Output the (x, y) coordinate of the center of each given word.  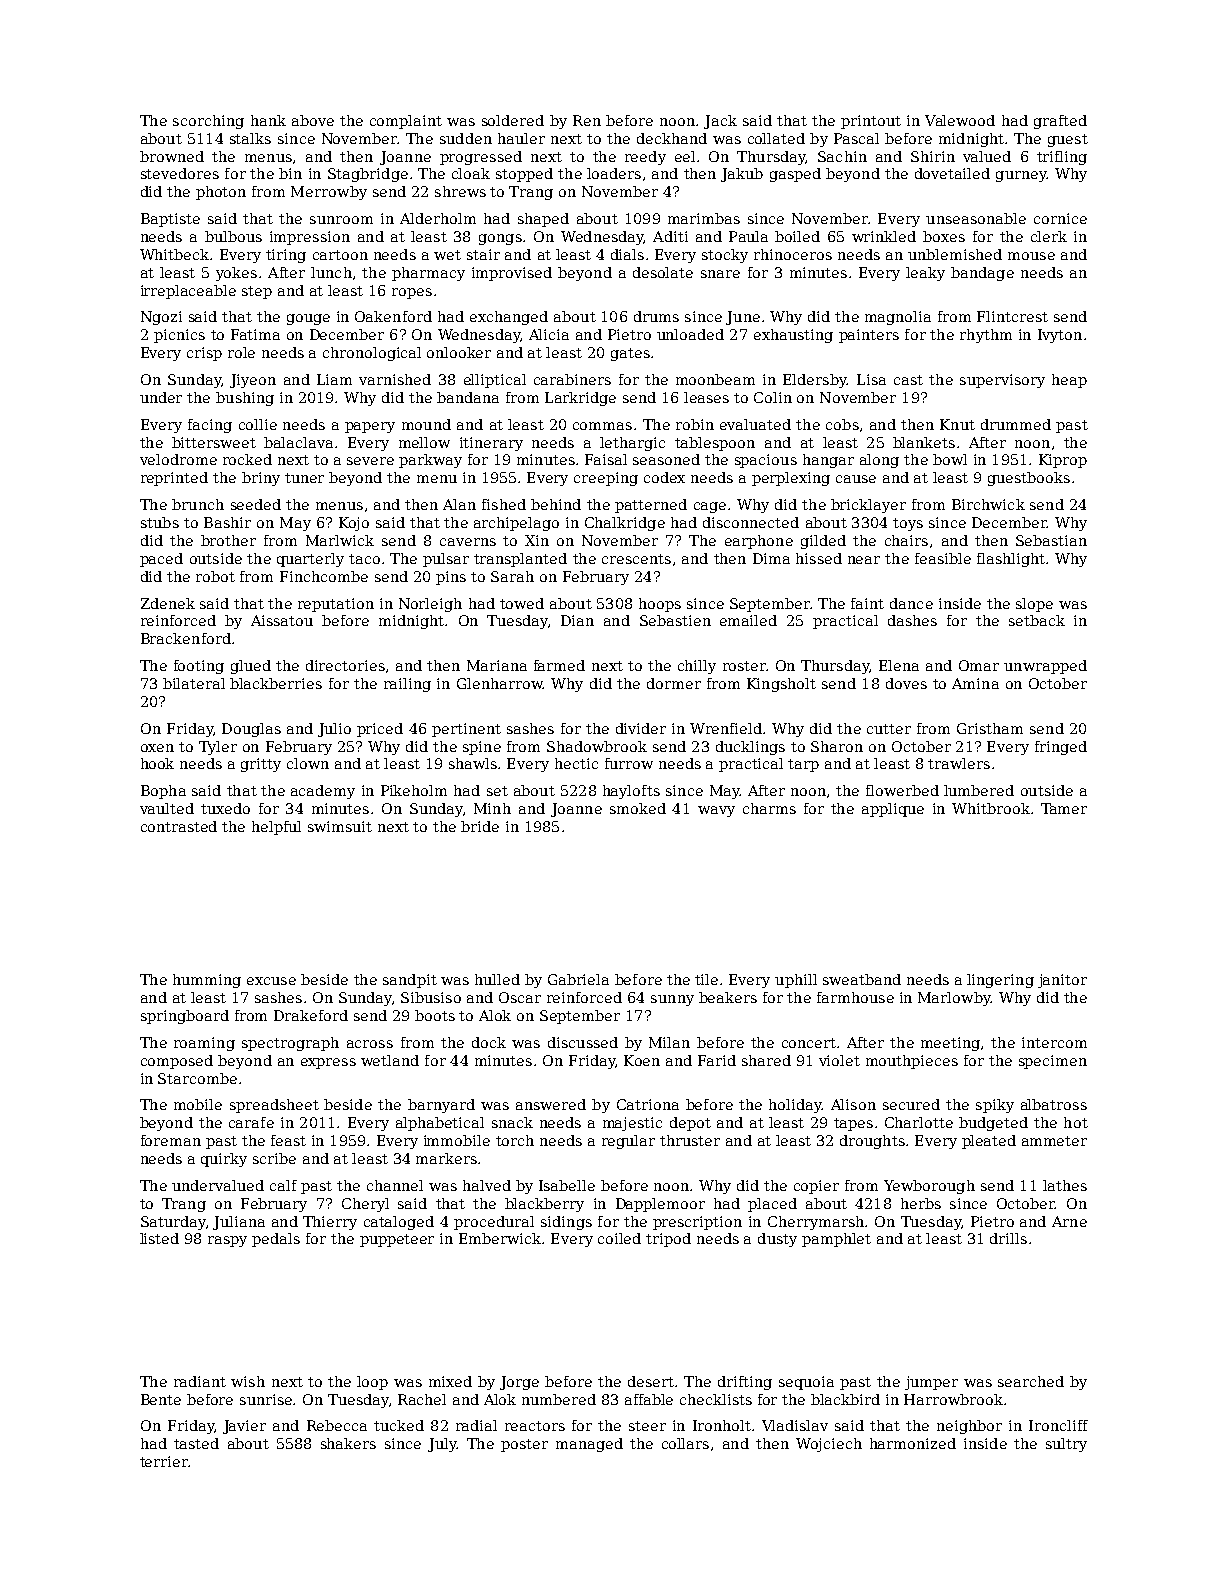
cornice (1060, 218)
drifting (745, 1383)
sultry (1066, 1445)
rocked (247, 459)
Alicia (549, 334)
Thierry (330, 1223)
